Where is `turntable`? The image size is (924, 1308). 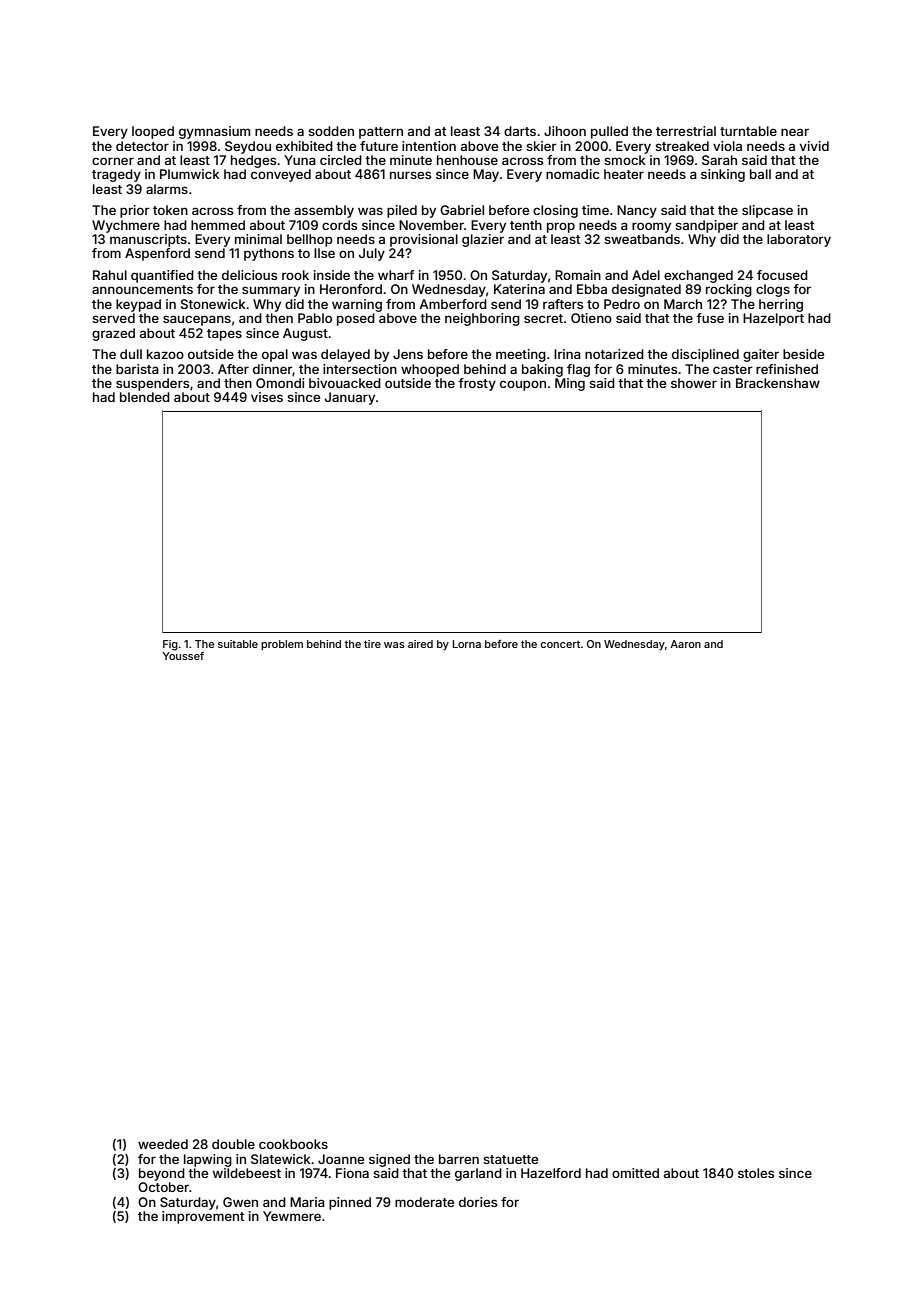 turntable is located at coordinates (748, 131).
